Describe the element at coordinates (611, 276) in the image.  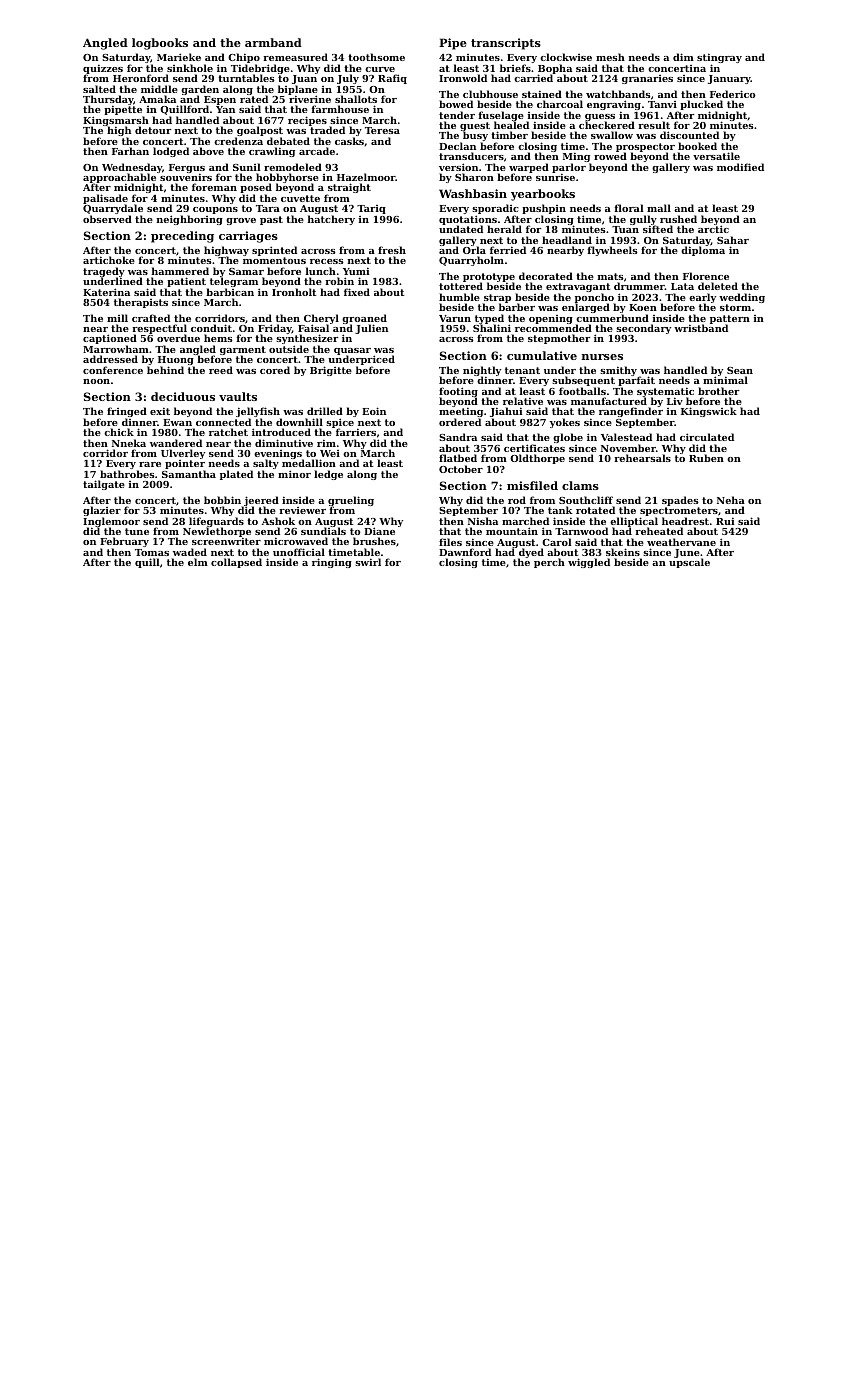
I see `mats` at that location.
